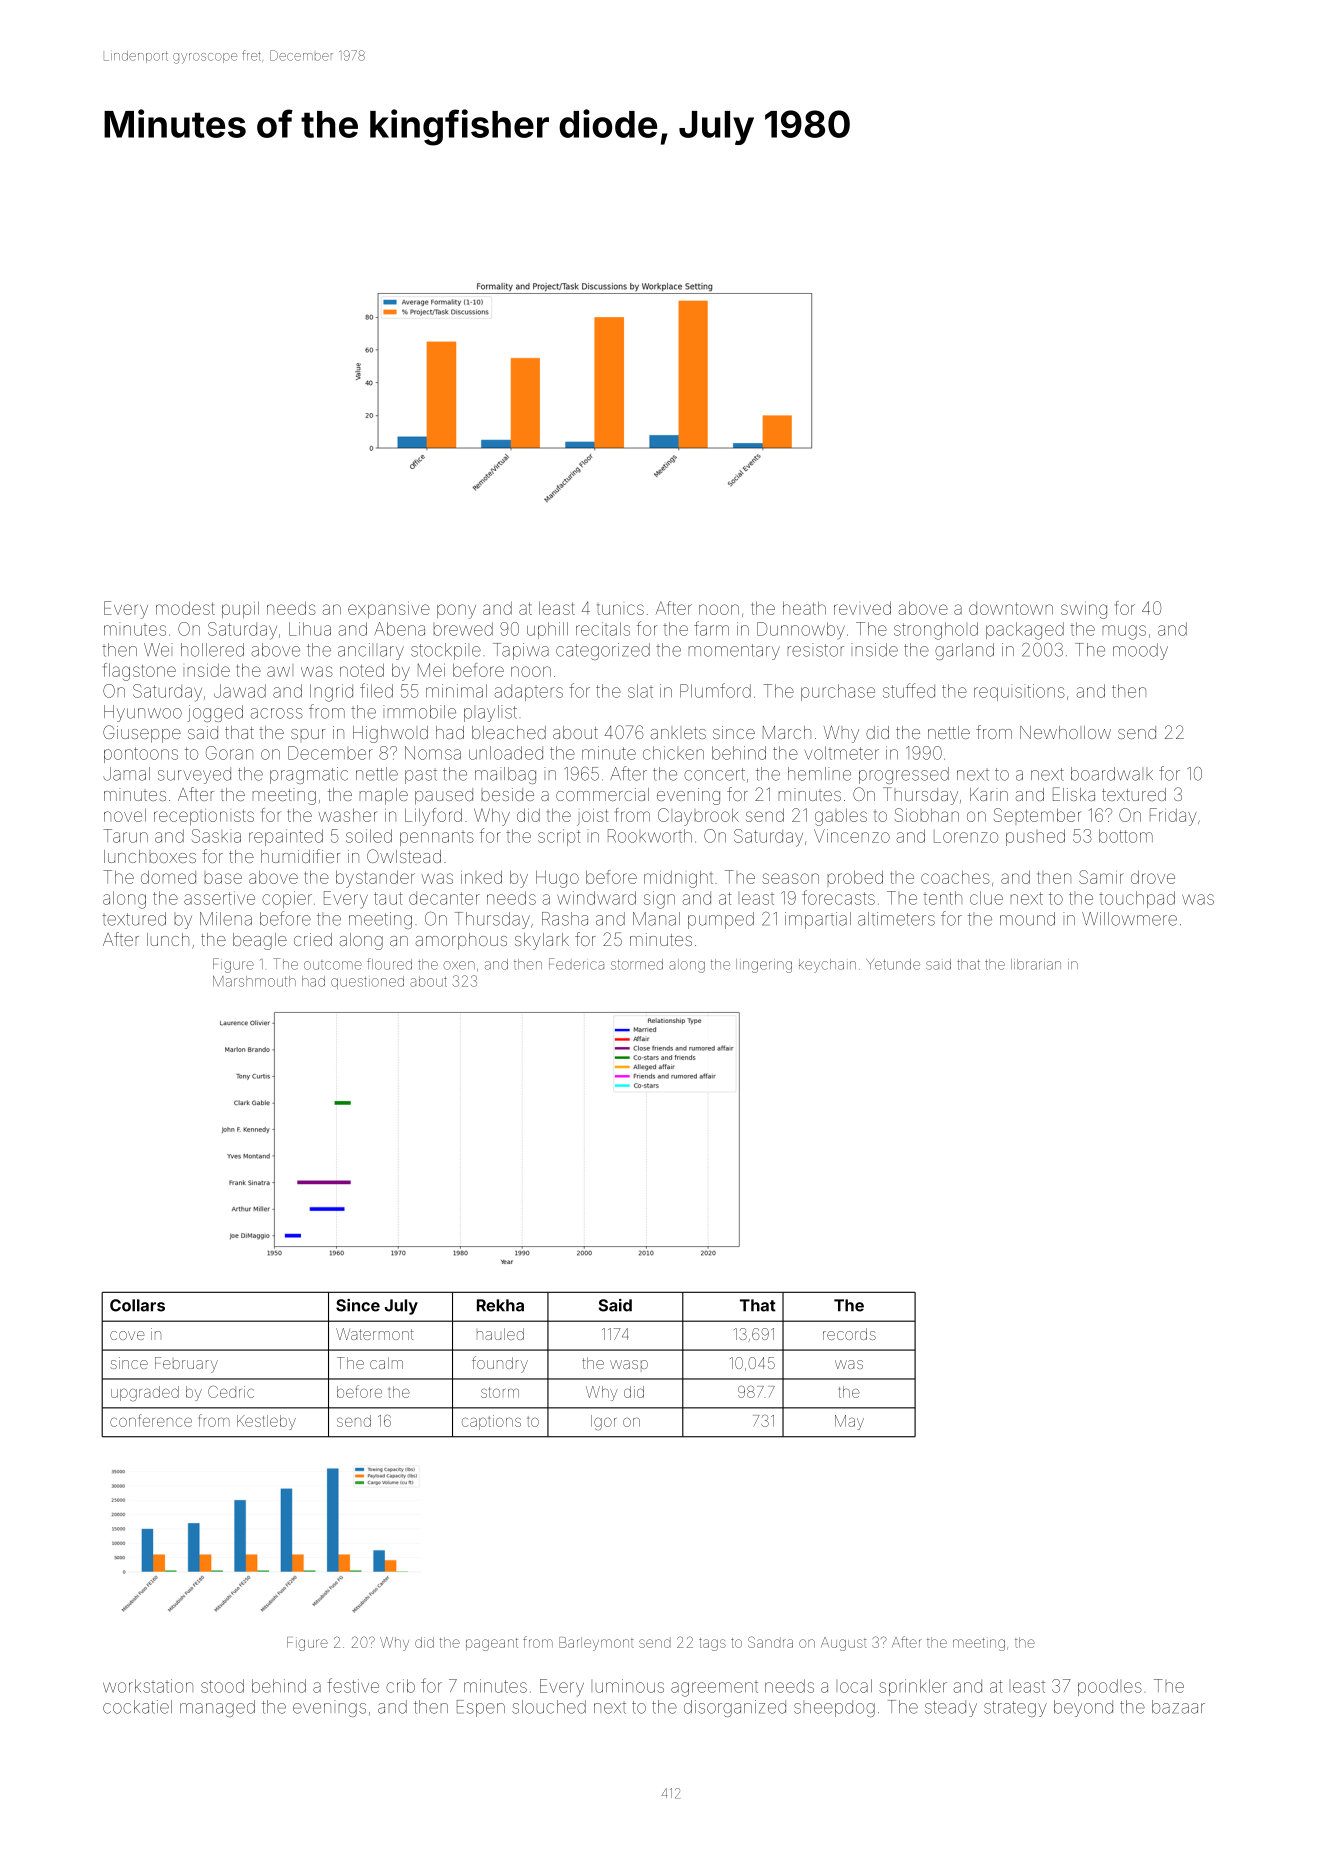 The image size is (1321, 1869). What do you see at coordinates (254, 981) in the screenshot?
I see `Marshmouth` at bounding box center [254, 981].
